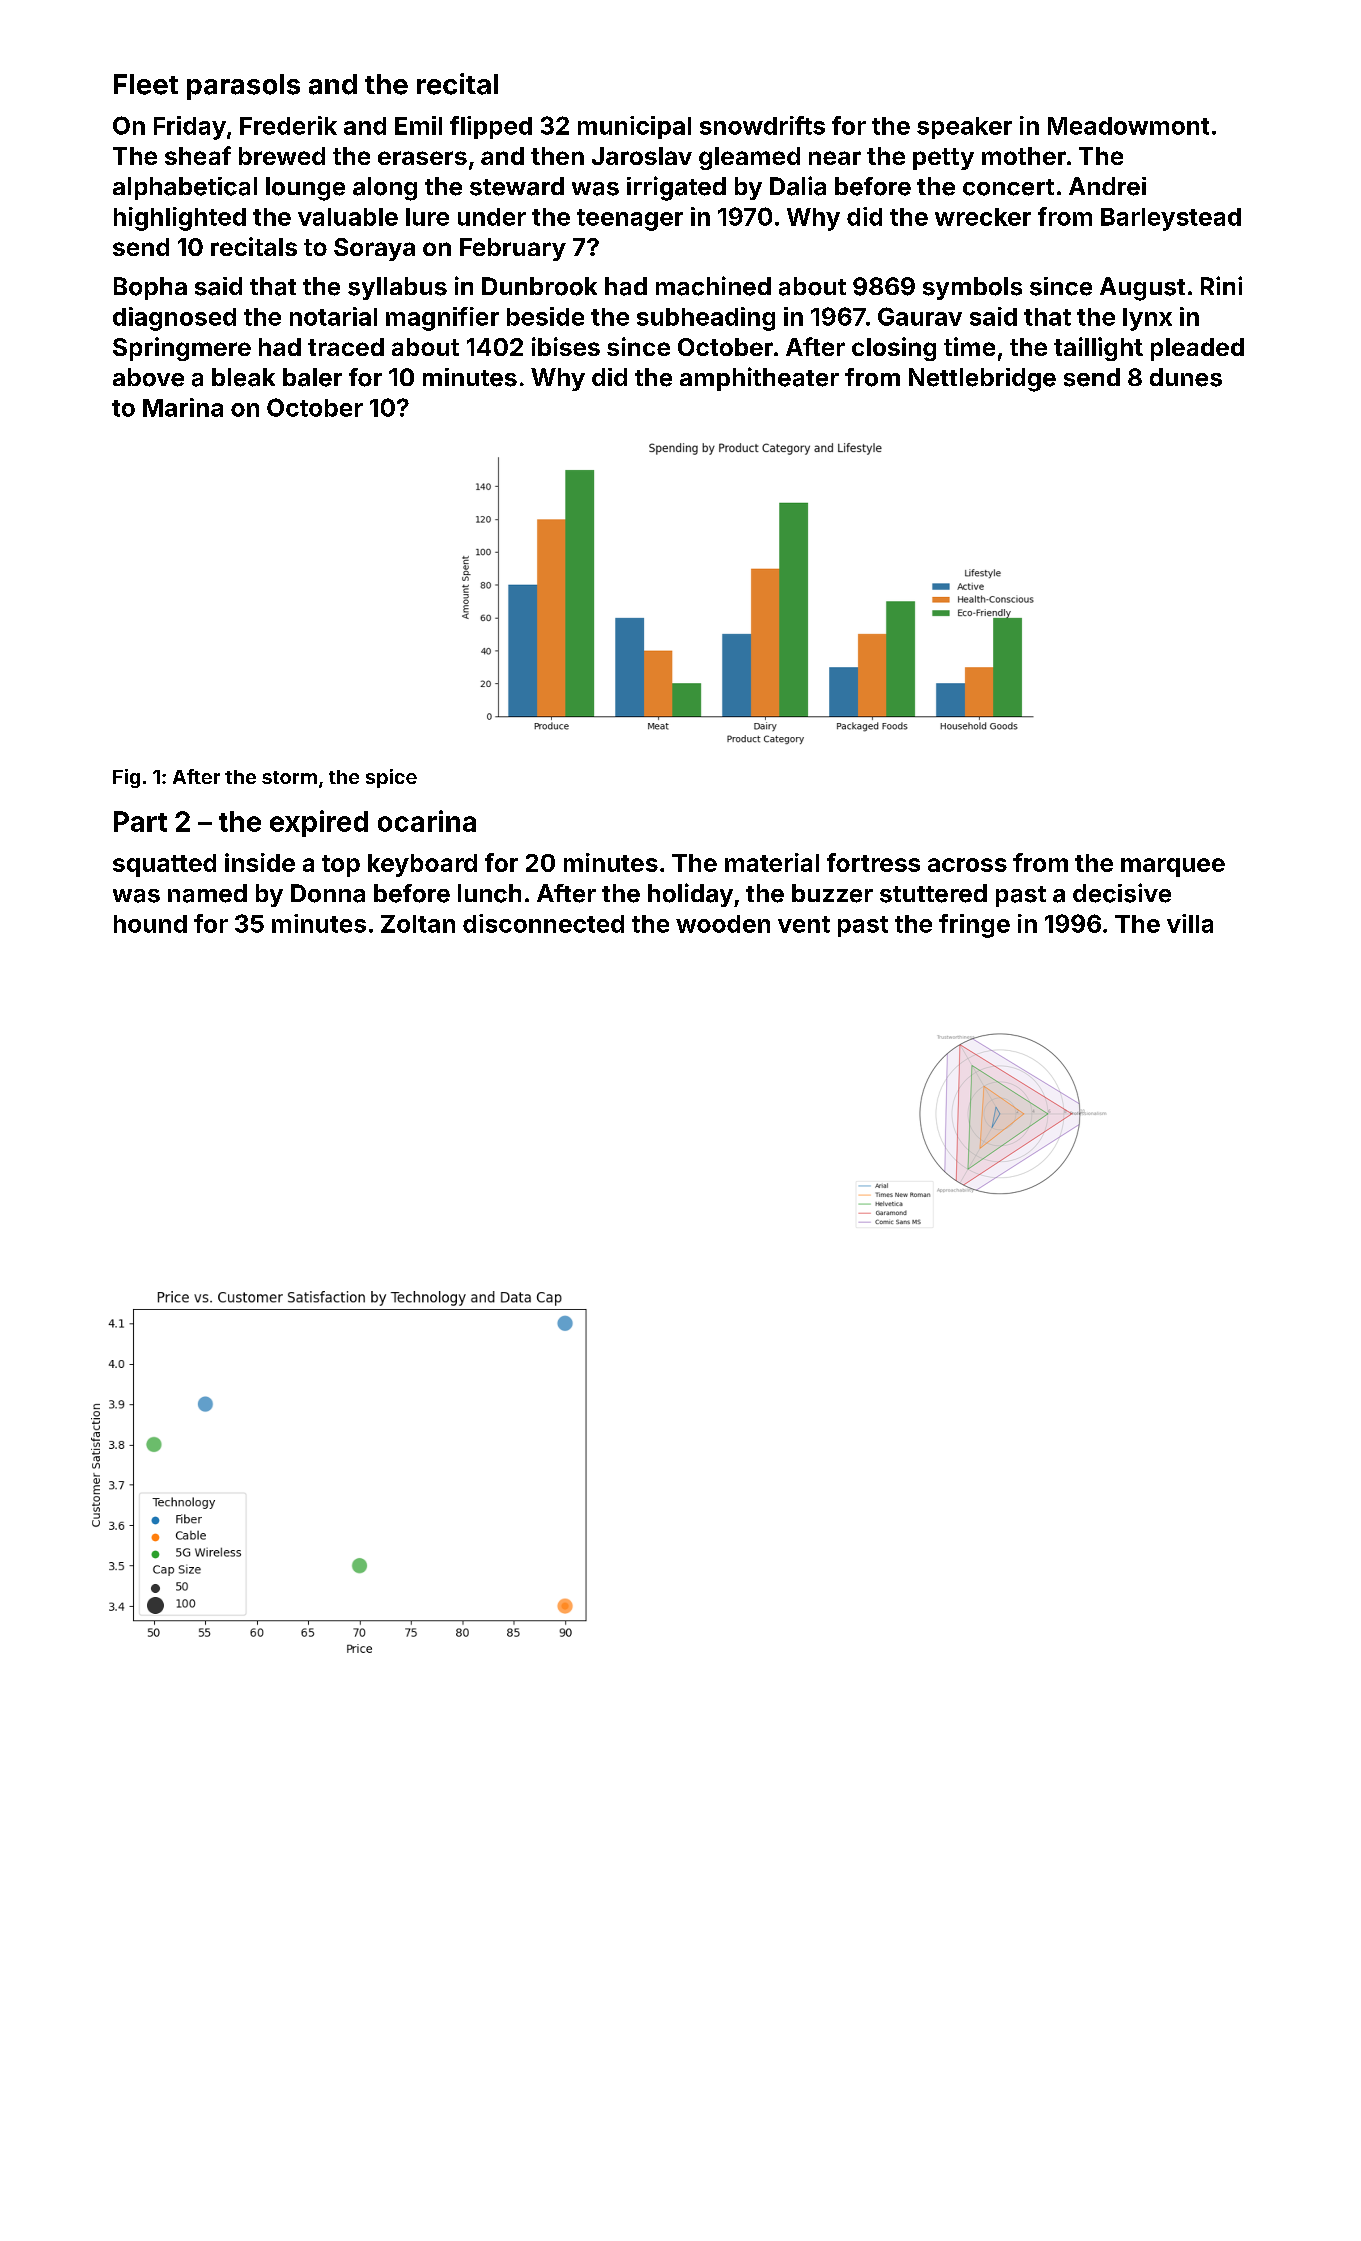 The image size is (1361, 2241). Describe the element at coordinates (312, 377) in the page. I see `baler` at that location.
